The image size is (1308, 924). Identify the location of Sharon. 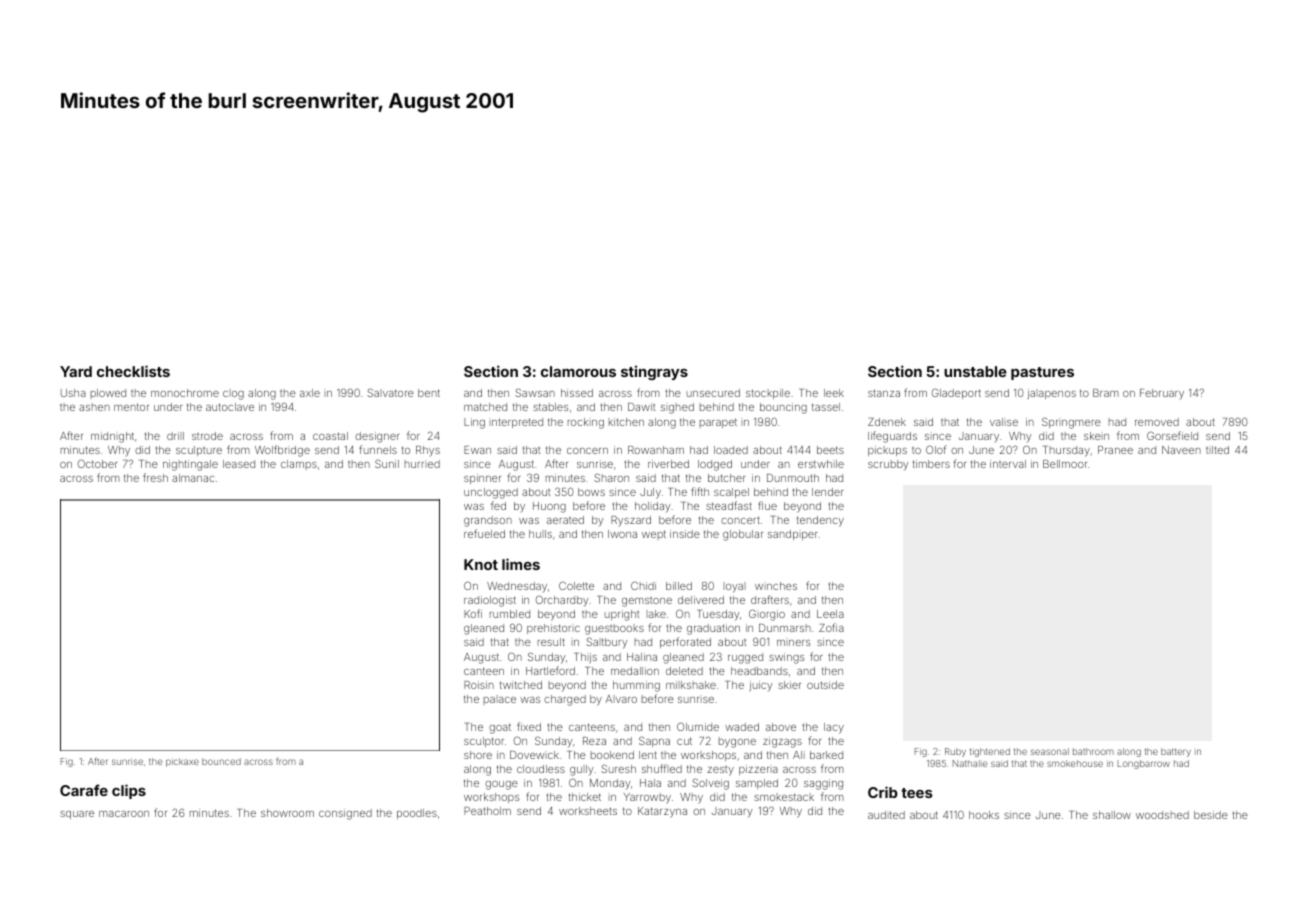
(611, 477).
